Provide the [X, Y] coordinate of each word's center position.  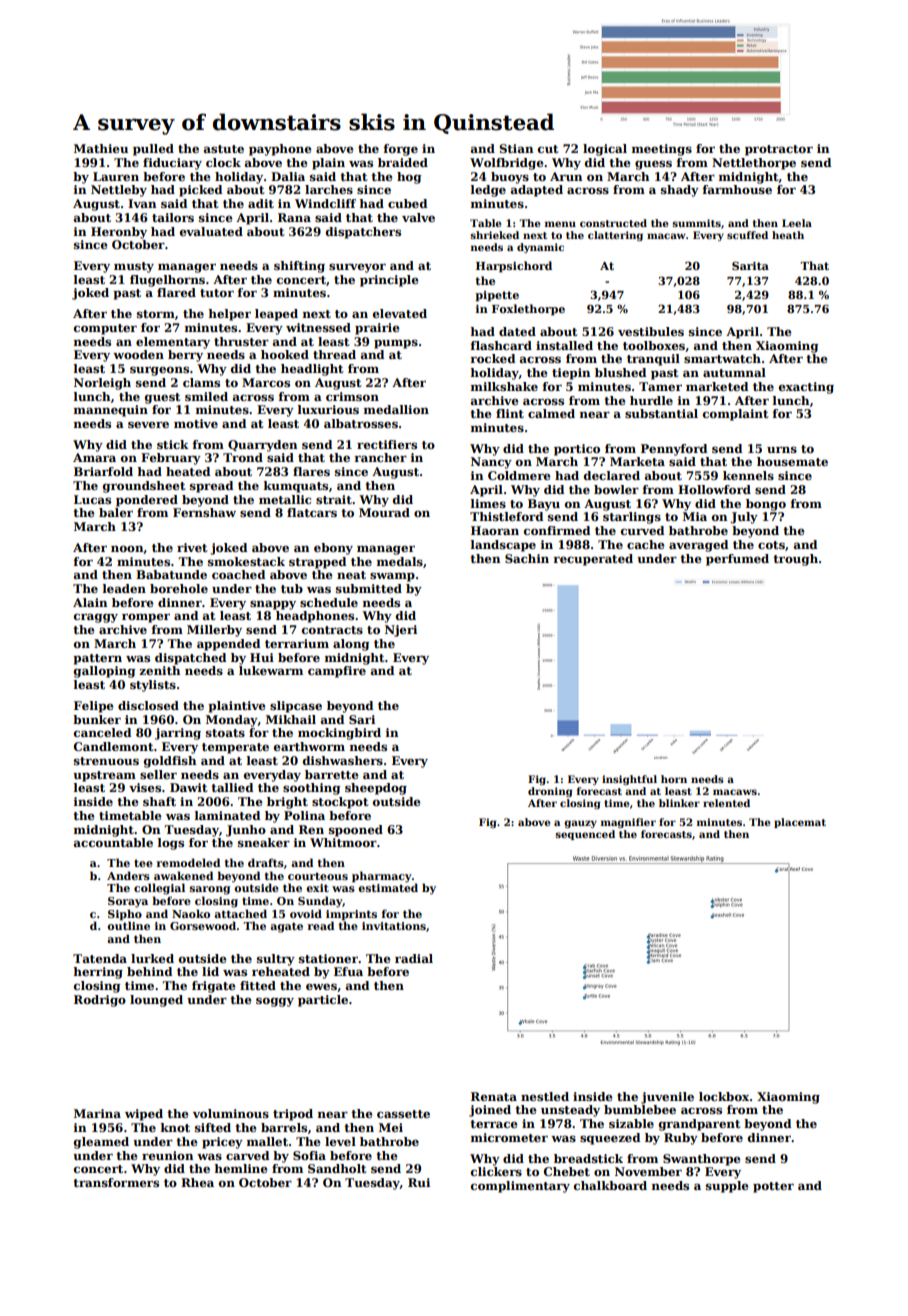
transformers [116, 1182]
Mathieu [101, 148]
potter [773, 1187]
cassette [403, 1114]
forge [401, 150]
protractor [779, 150]
